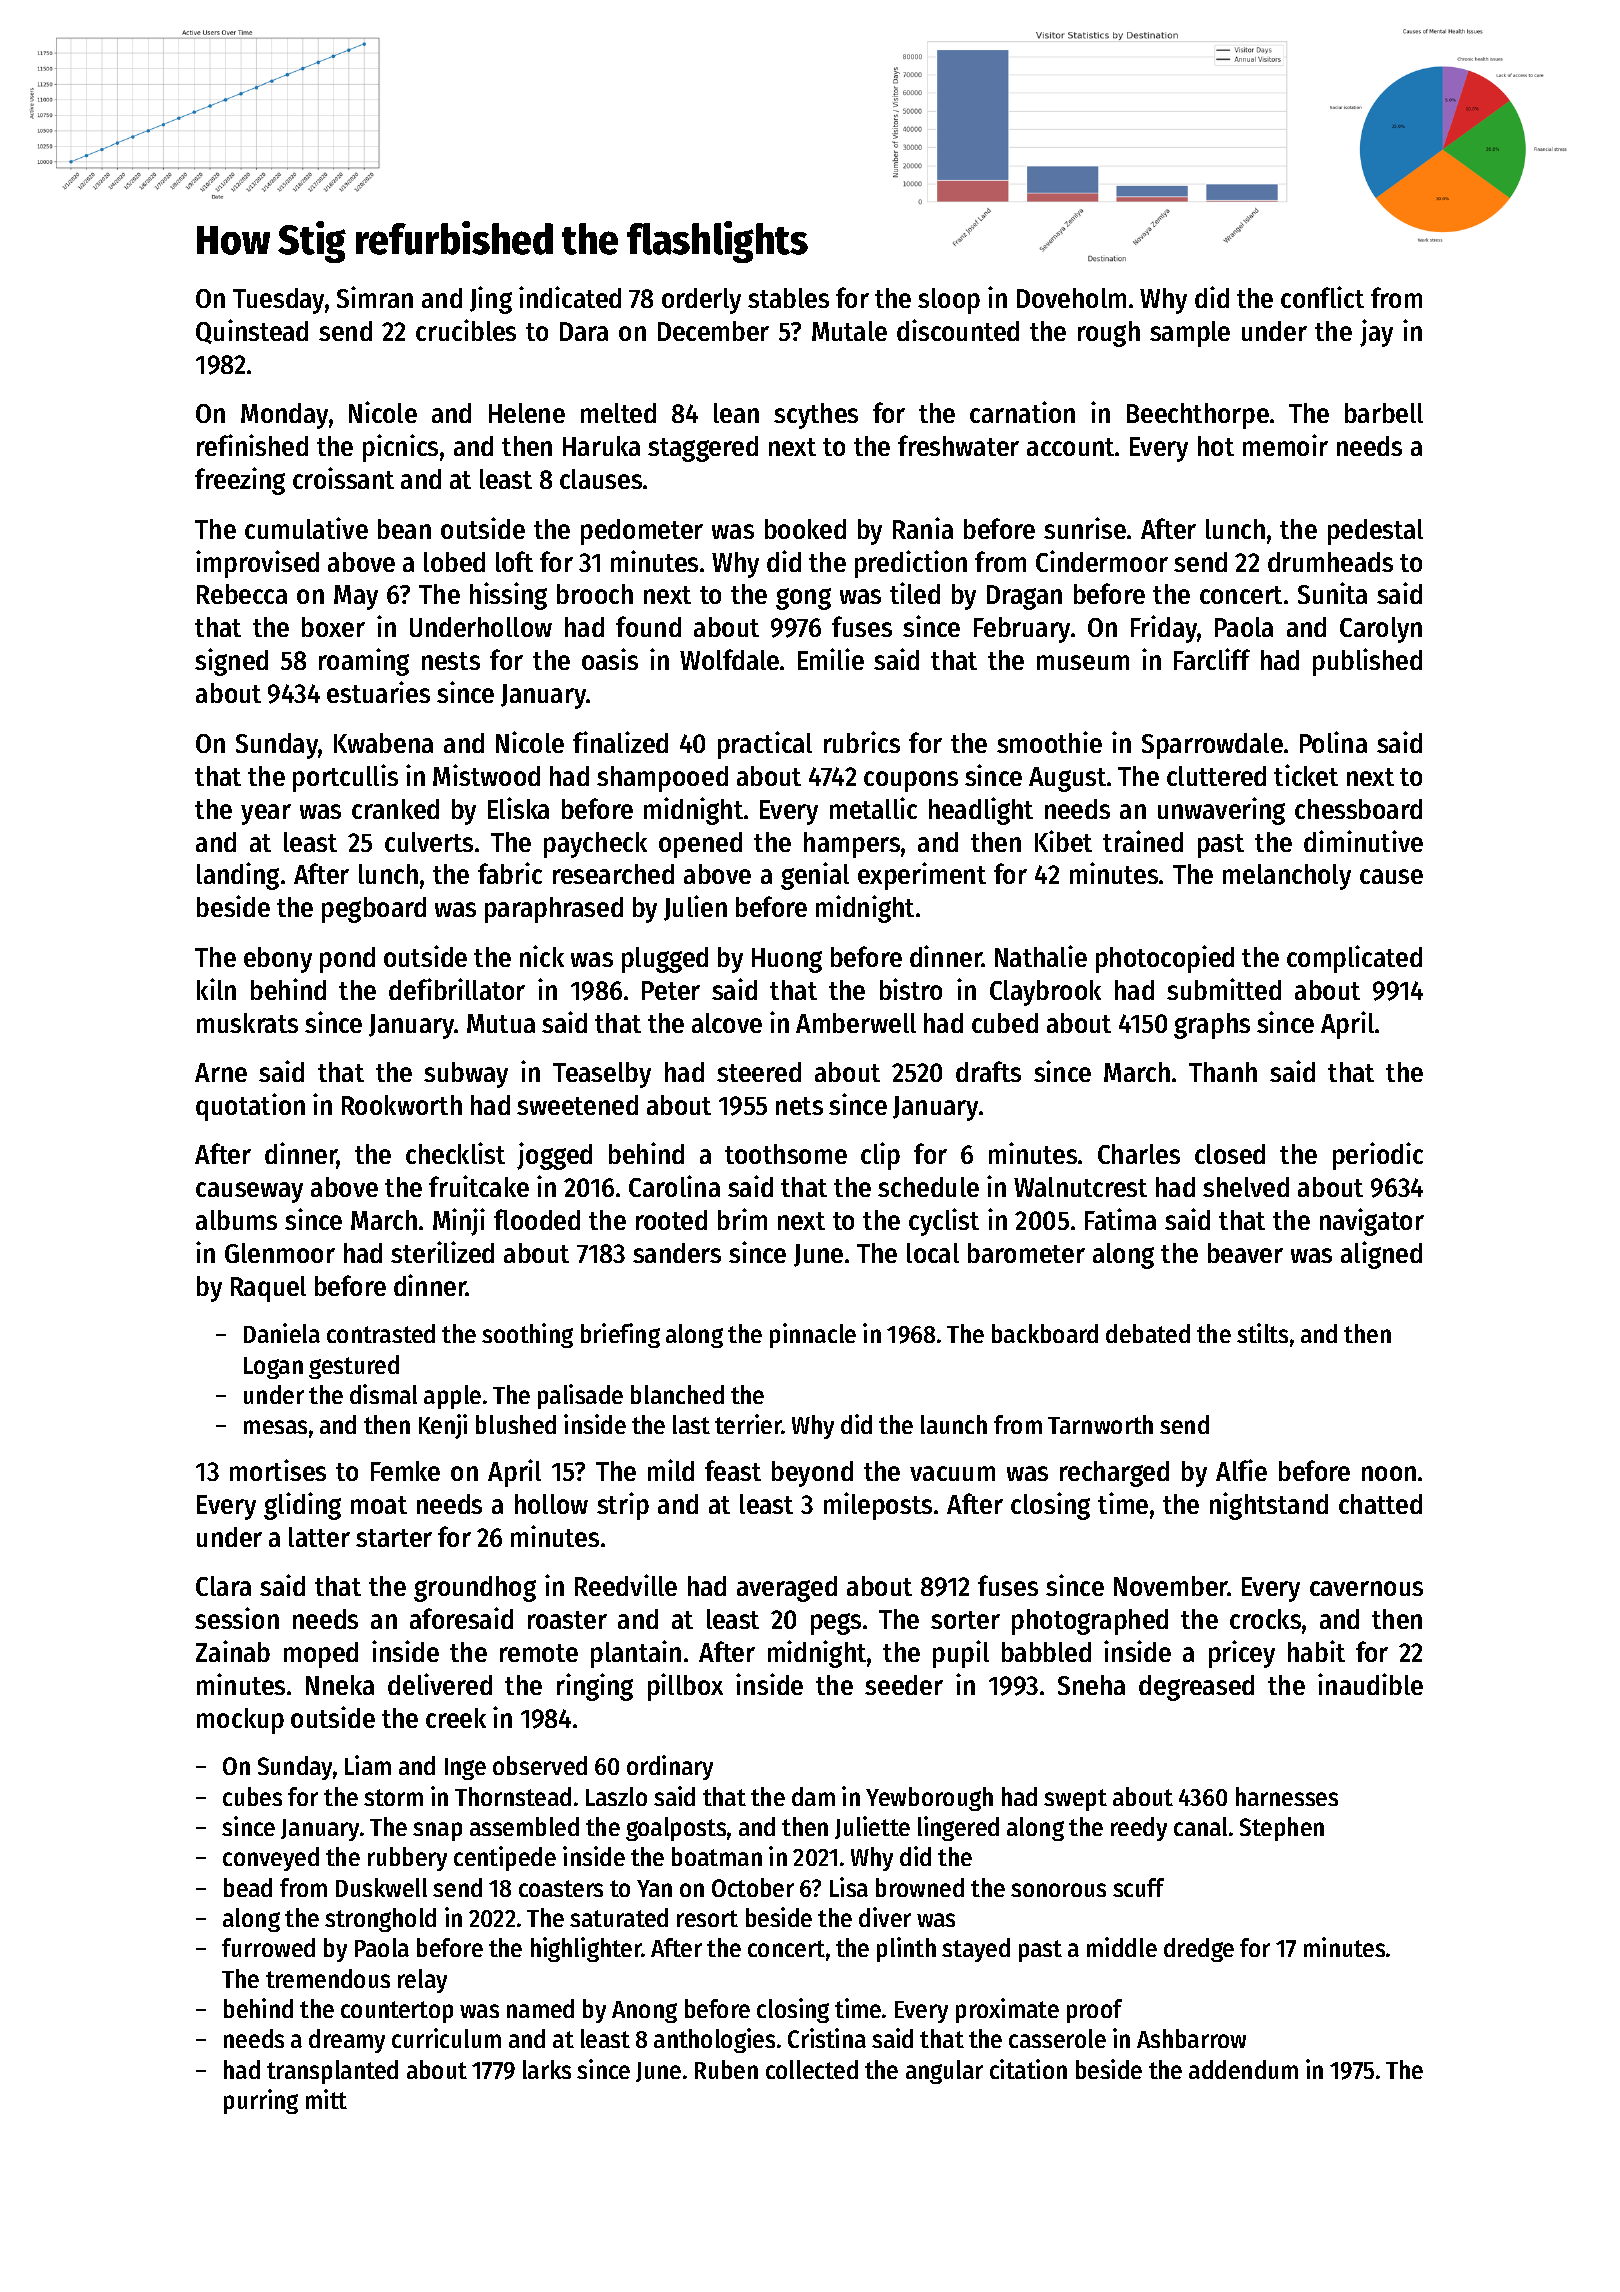 This document has height=2292, width=1620. Describe the element at coordinates (1381, 1255) in the document. I see `aligned` at that location.
